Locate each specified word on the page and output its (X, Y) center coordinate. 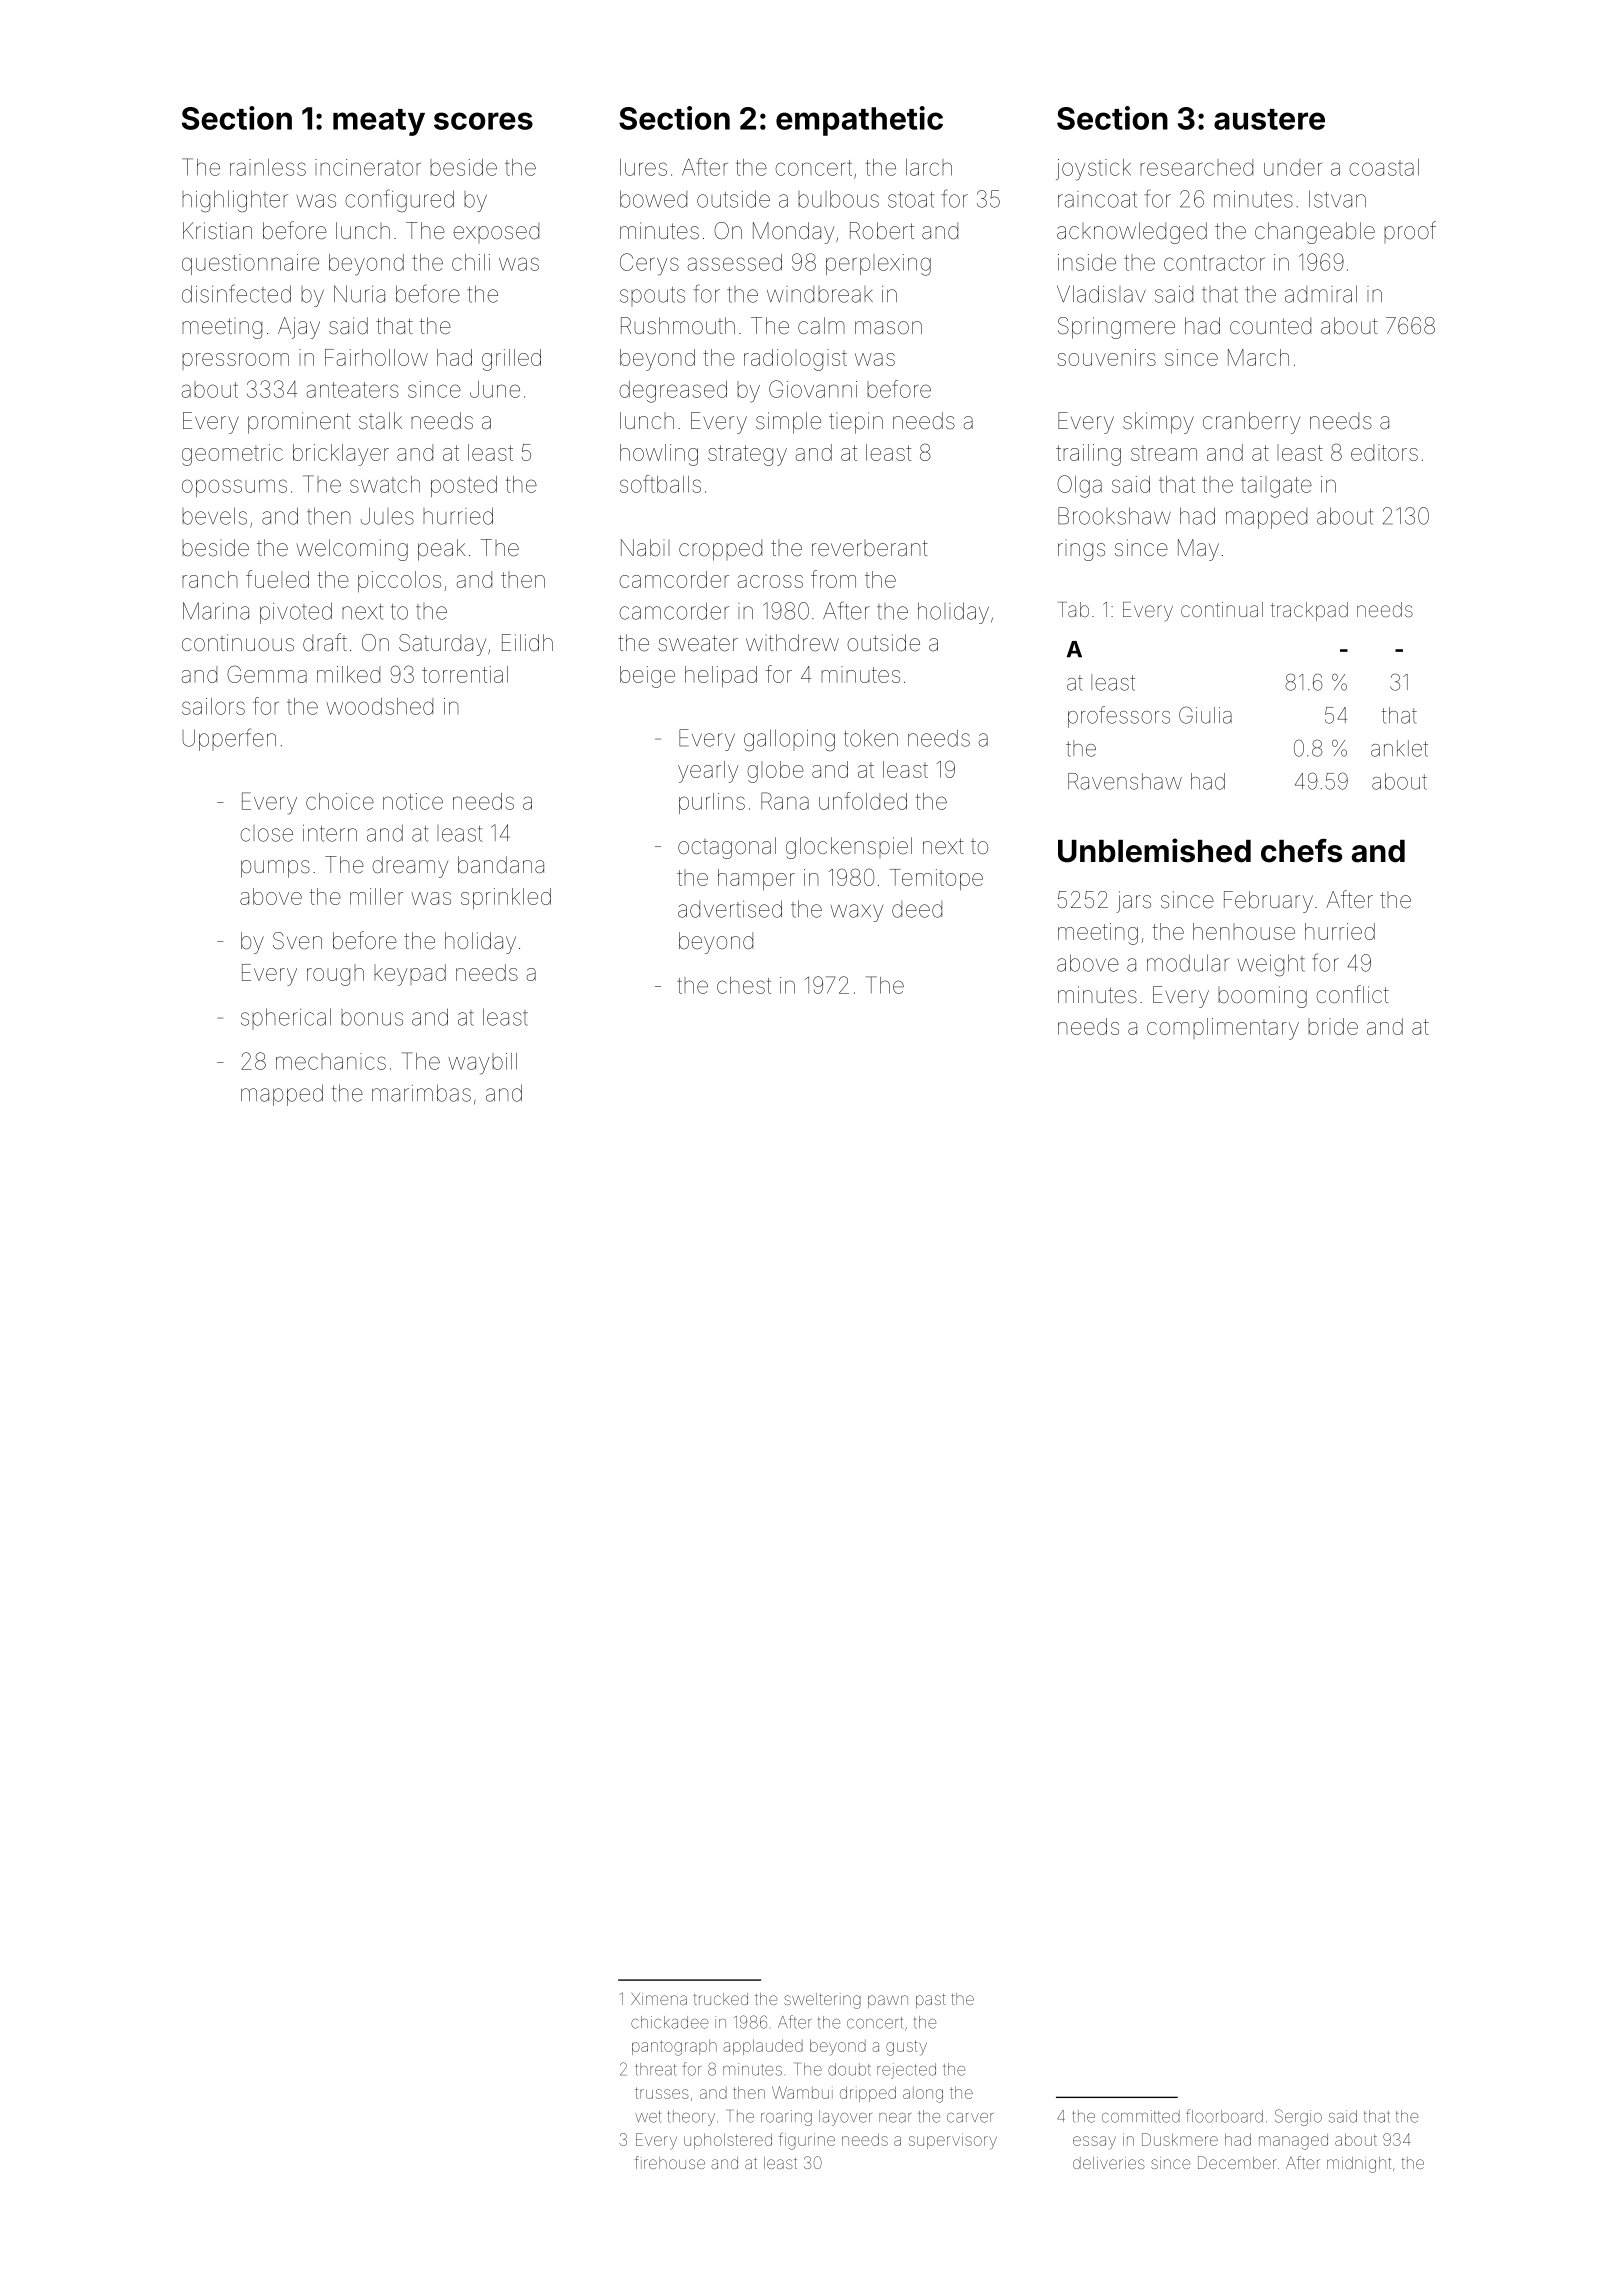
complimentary (1223, 1029)
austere (1269, 119)
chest (744, 985)
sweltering (822, 2001)
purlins (712, 803)
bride (1333, 1026)
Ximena (659, 1999)
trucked (721, 1999)
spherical (286, 1019)
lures (643, 167)
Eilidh (527, 642)
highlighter (235, 201)
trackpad (1309, 611)
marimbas (421, 1093)
